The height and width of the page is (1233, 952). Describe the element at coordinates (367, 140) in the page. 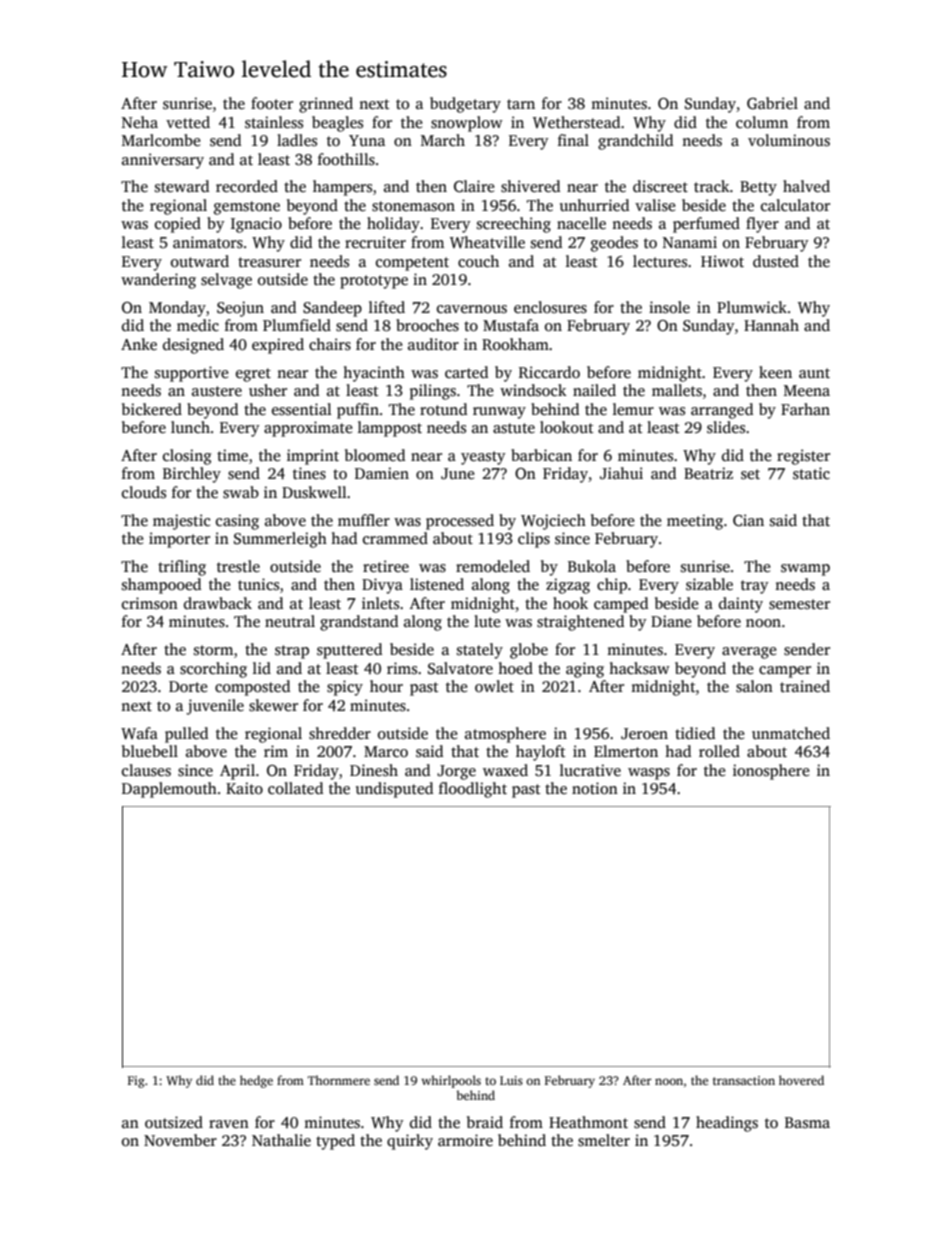

I see `Yuna` at that location.
